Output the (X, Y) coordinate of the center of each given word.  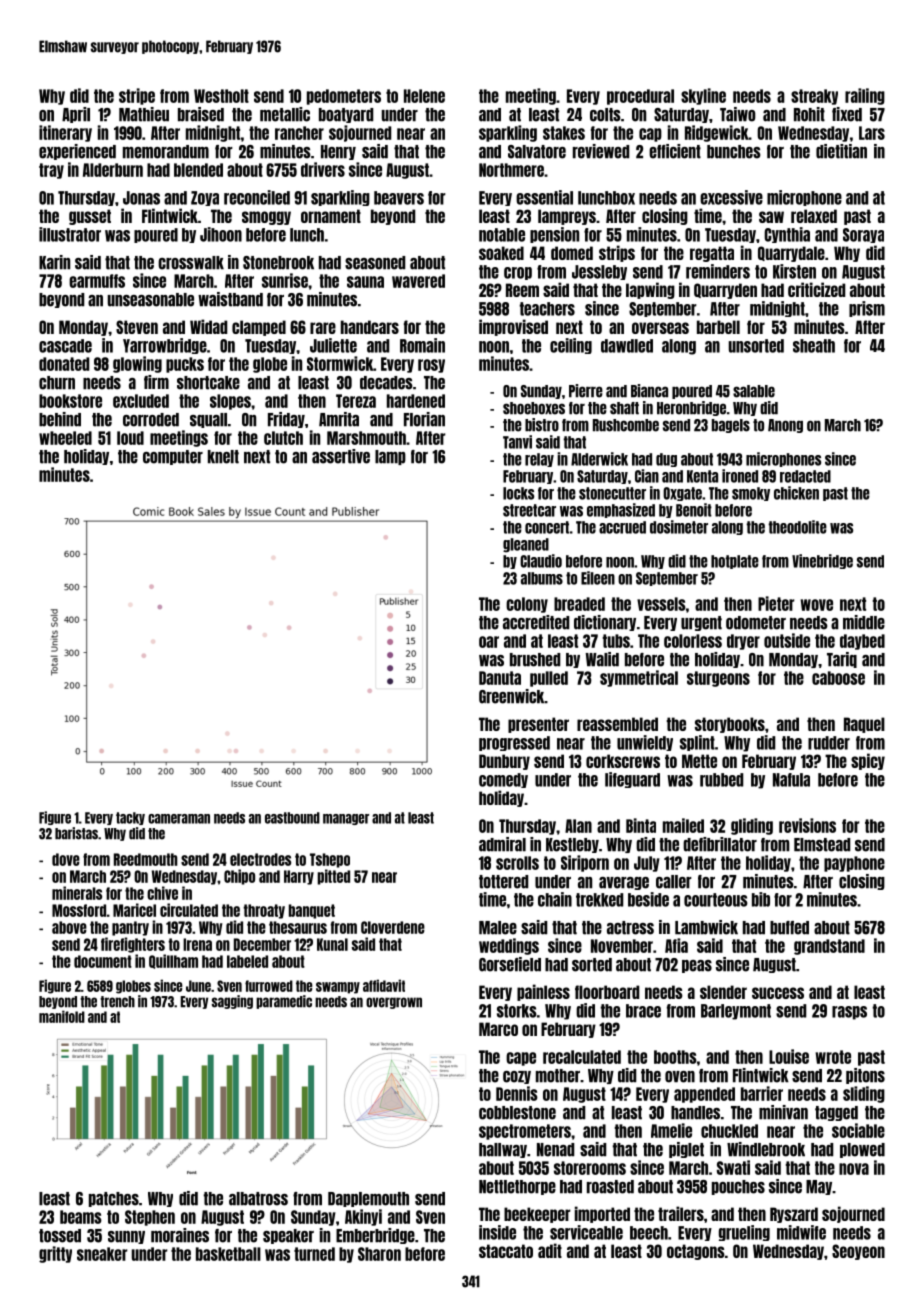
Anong (785, 426)
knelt (223, 457)
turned (314, 1254)
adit (550, 1250)
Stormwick (340, 363)
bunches (734, 152)
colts (605, 115)
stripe (137, 96)
